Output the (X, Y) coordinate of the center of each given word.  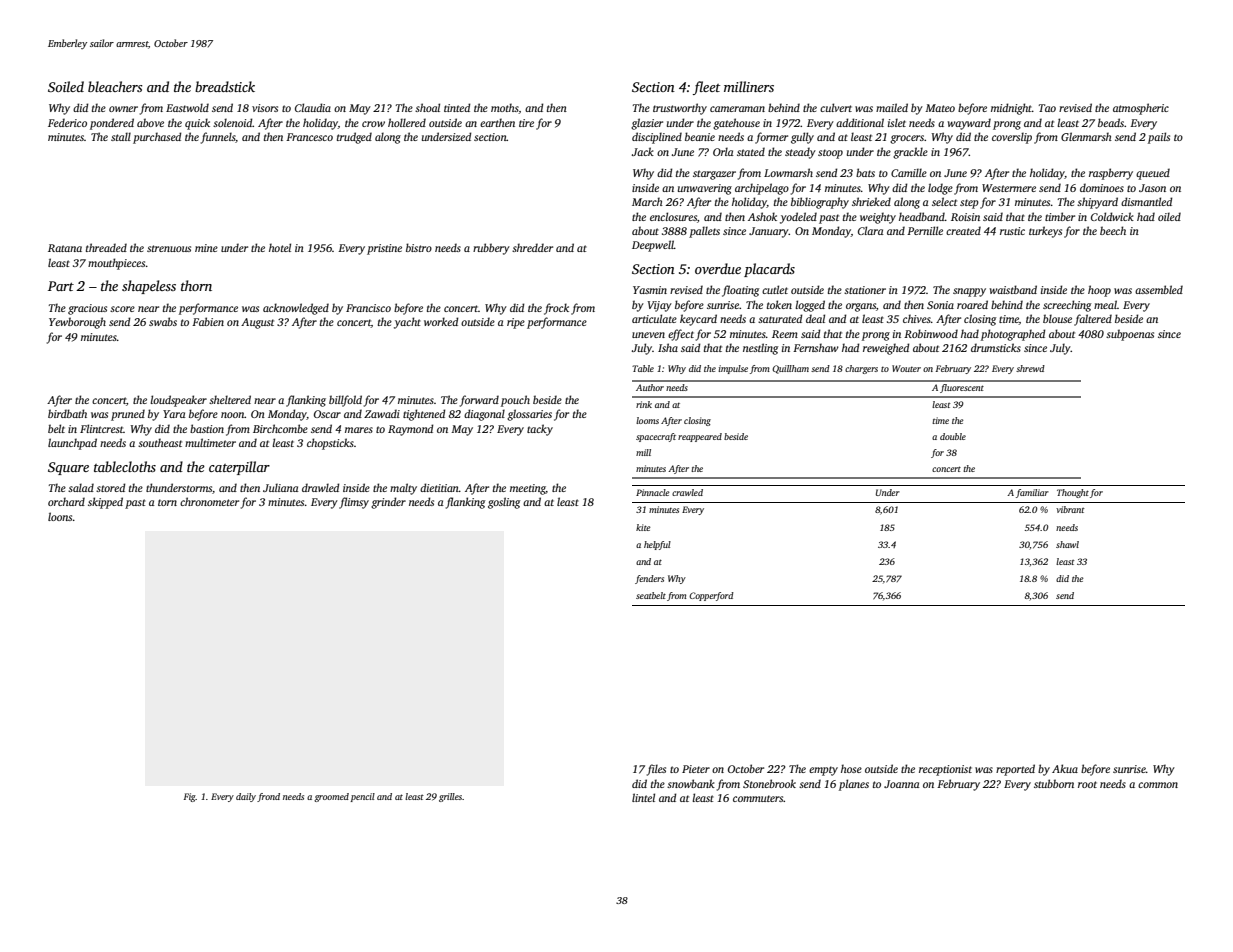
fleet (706, 88)
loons (60, 516)
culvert (836, 107)
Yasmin (650, 290)
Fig (190, 797)
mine (206, 248)
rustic (1012, 231)
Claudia (313, 107)
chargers (861, 369)
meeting (528, 489)
